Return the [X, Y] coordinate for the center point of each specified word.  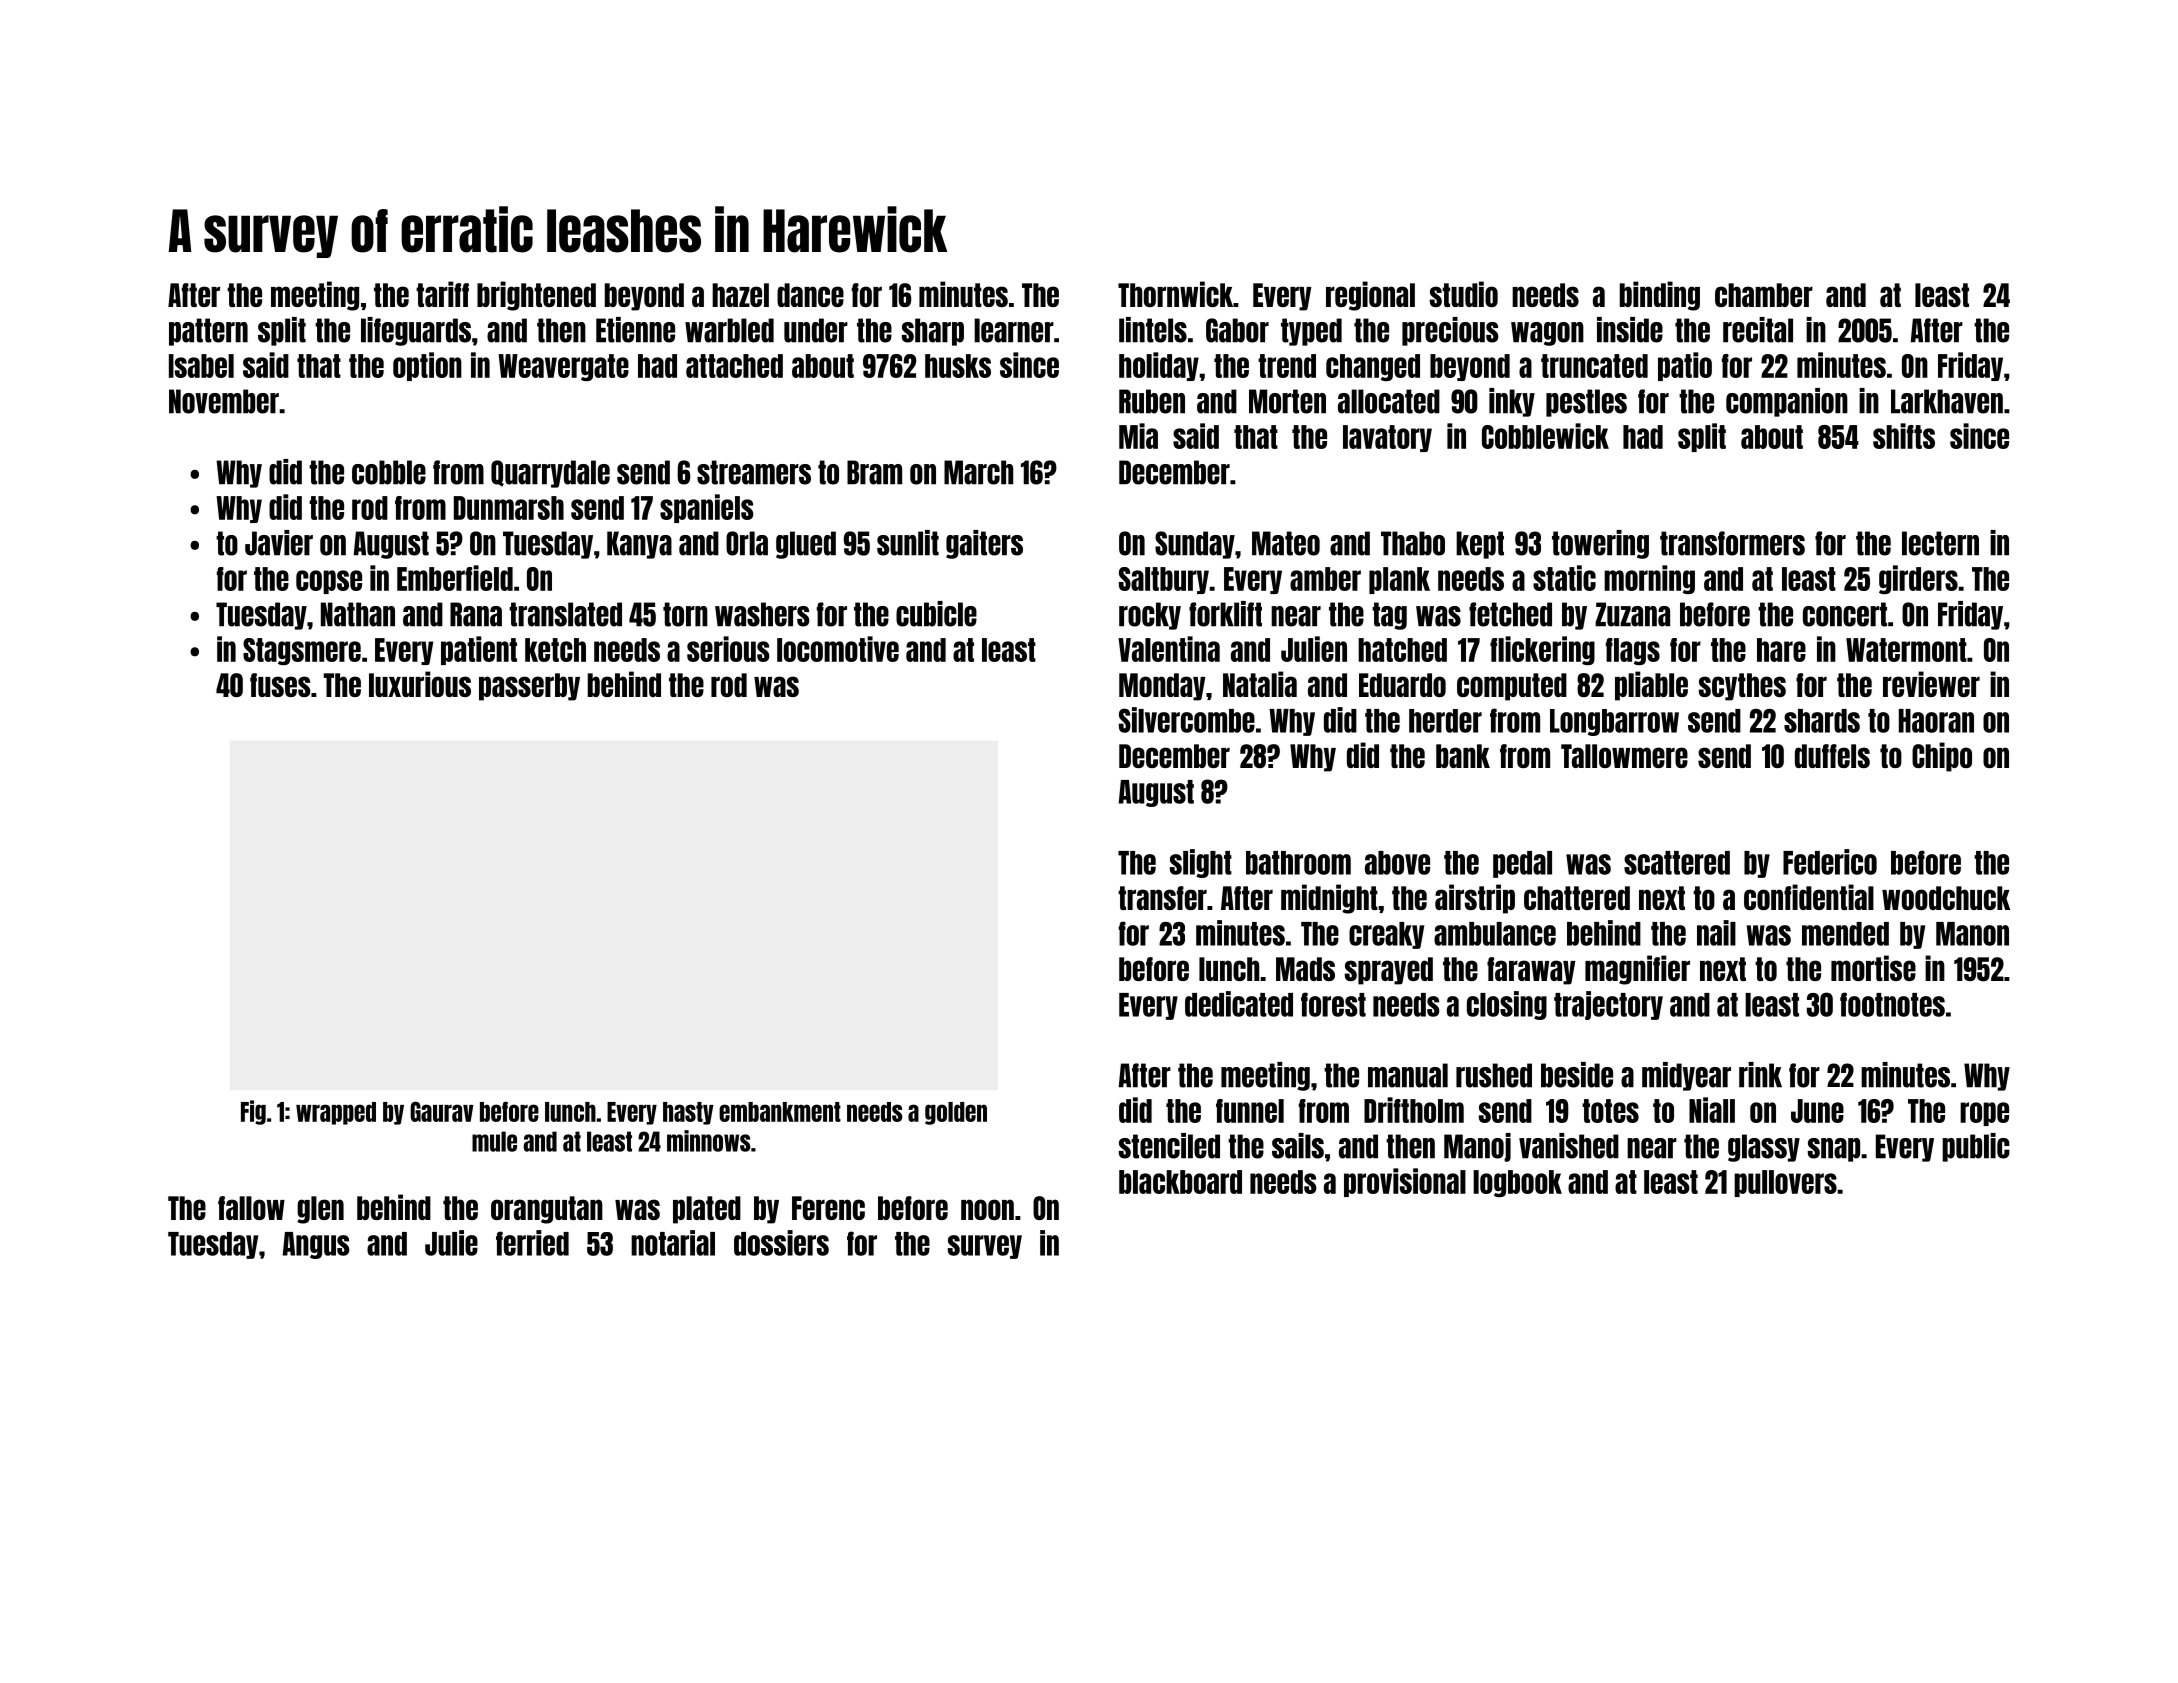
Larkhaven [1947, 401]
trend [1287, 366]
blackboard [1180, 1182]
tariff [442, 294]
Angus [316, 1245]
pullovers [1785, 1183]
